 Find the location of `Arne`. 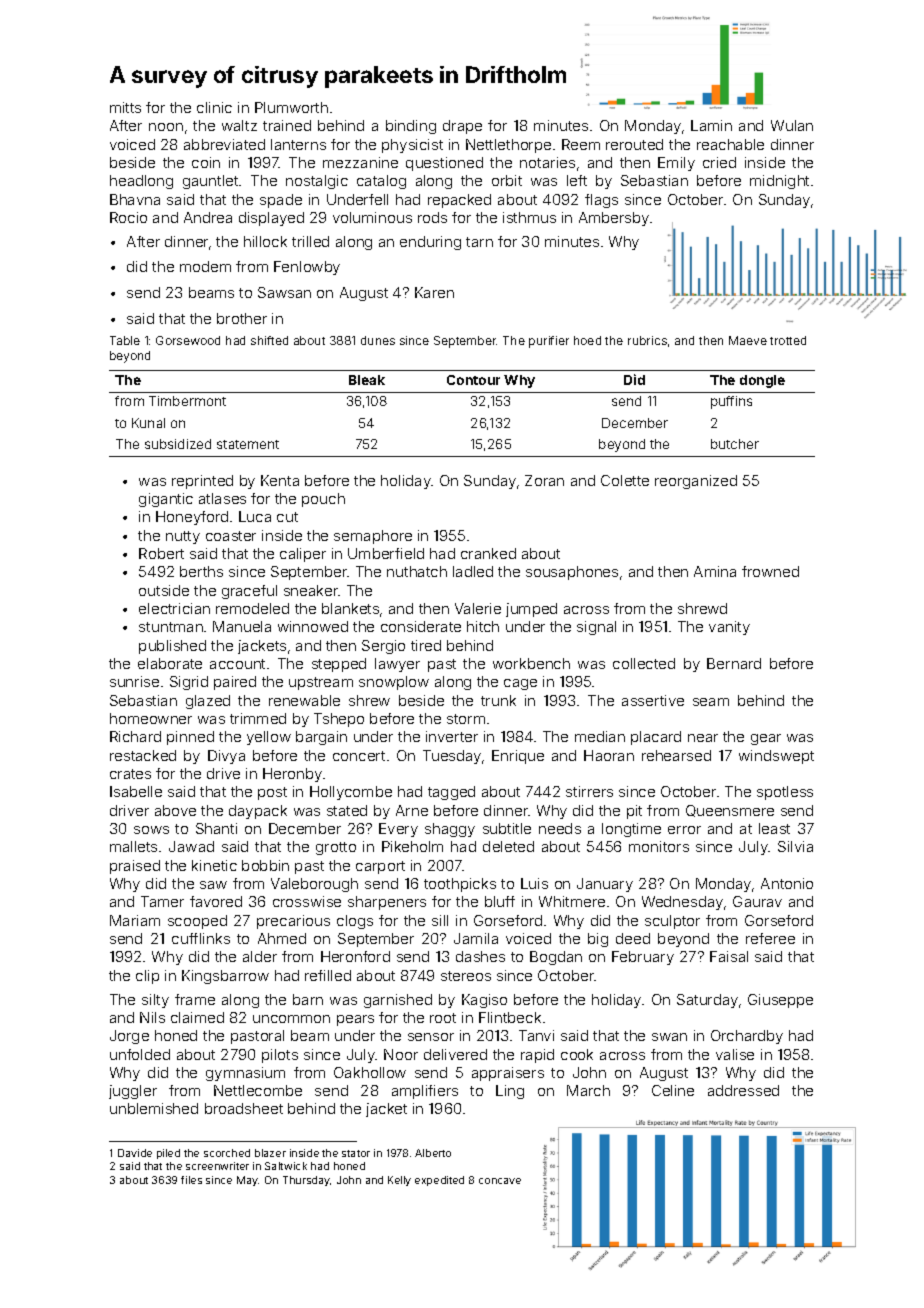

Arne is located at coordinates (412, 810).
